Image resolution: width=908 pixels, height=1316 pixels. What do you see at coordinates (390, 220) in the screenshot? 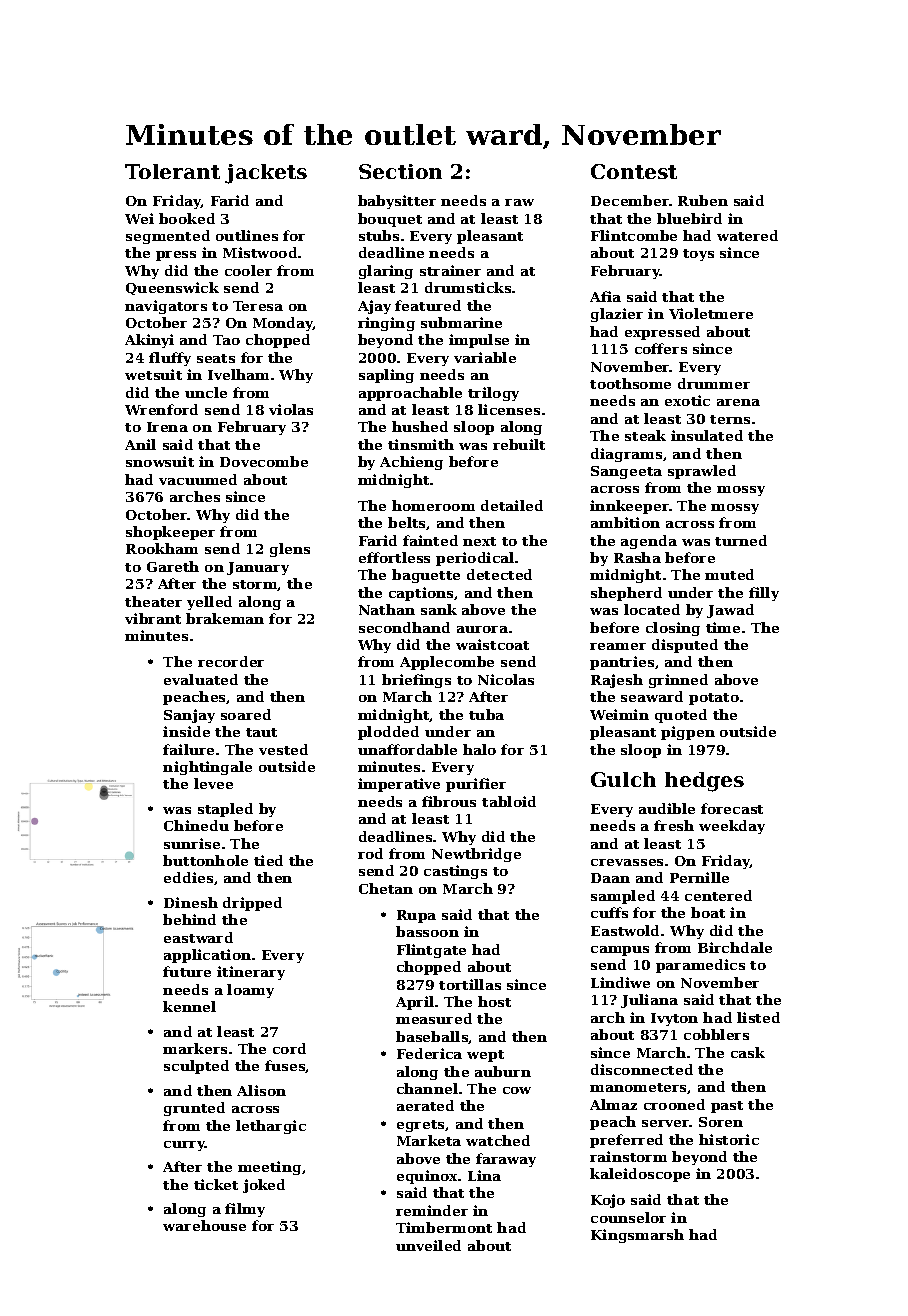
I see `bouquet` at bounding box center [390, 220].
